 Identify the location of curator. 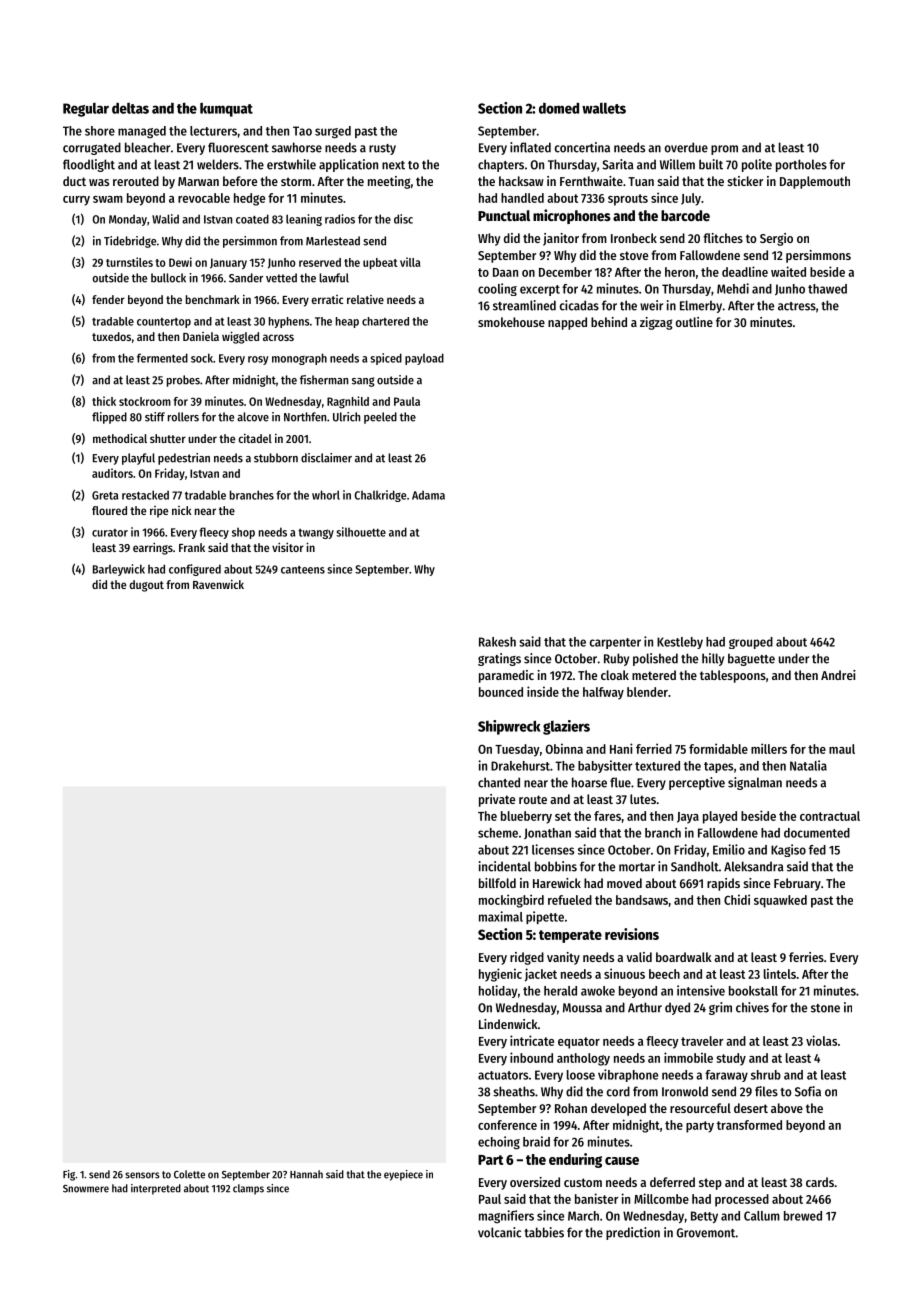
(110, 533).
